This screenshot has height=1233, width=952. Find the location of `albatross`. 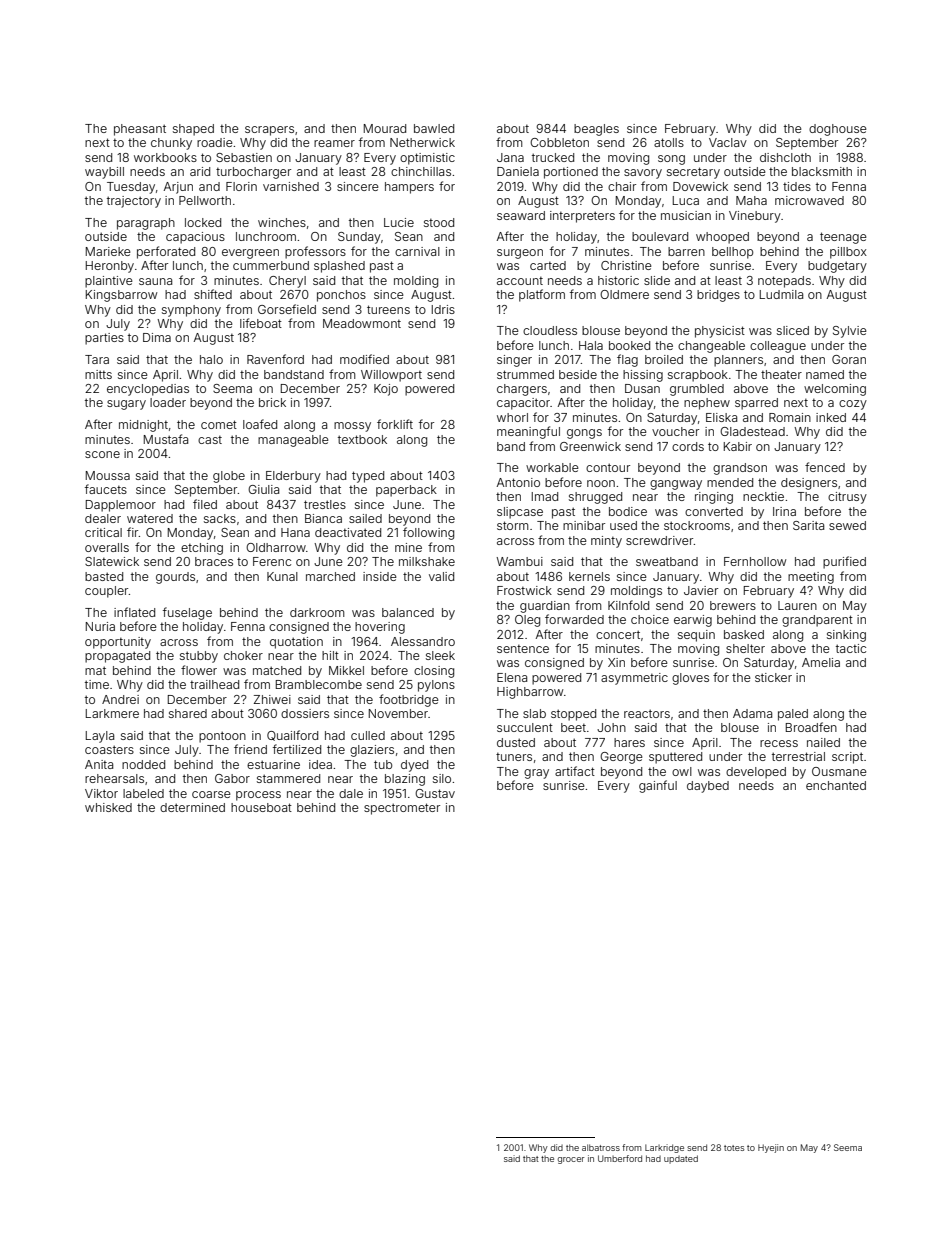

albatross is located at coordinates (601, 1147).
